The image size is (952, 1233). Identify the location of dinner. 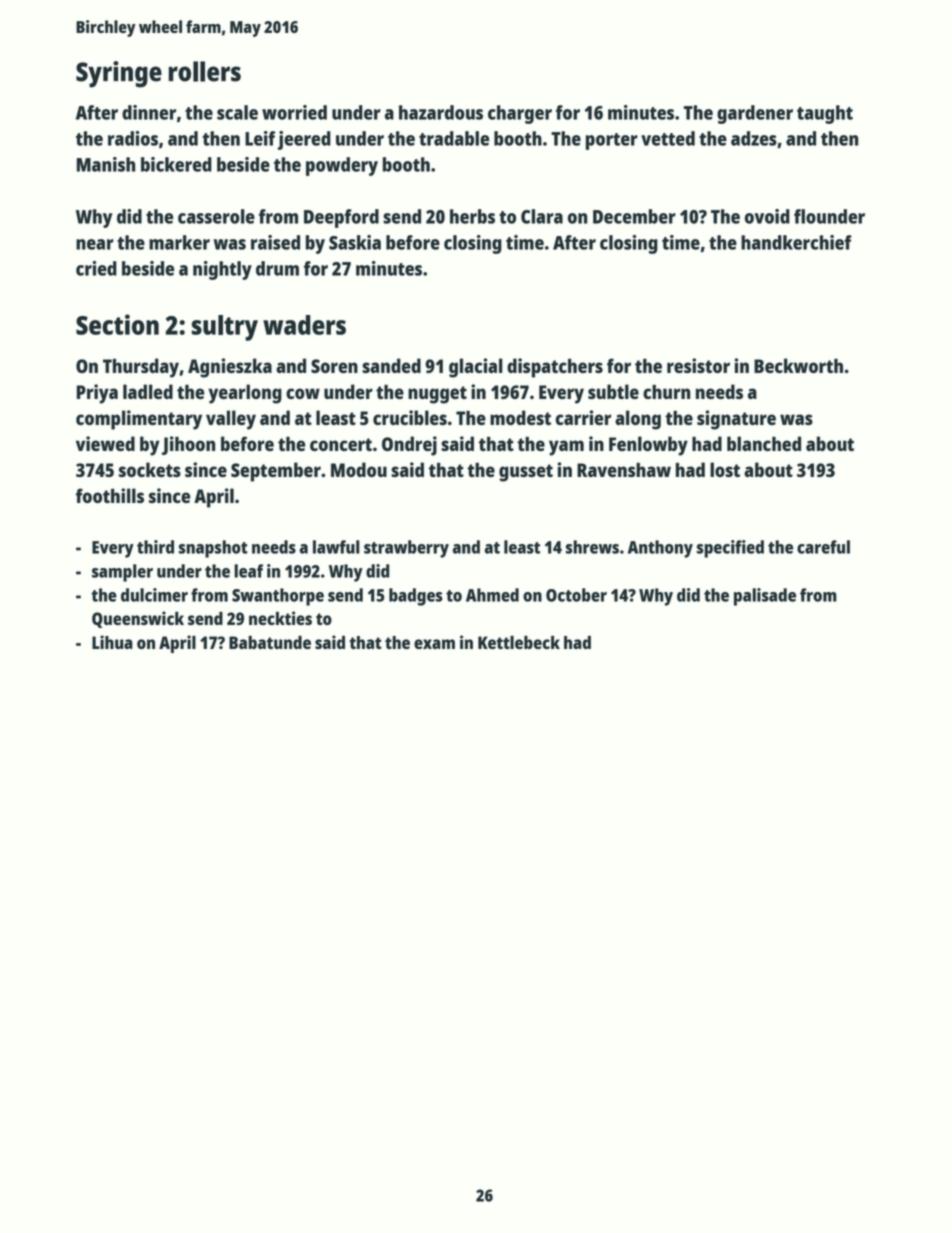
(149, 112).
